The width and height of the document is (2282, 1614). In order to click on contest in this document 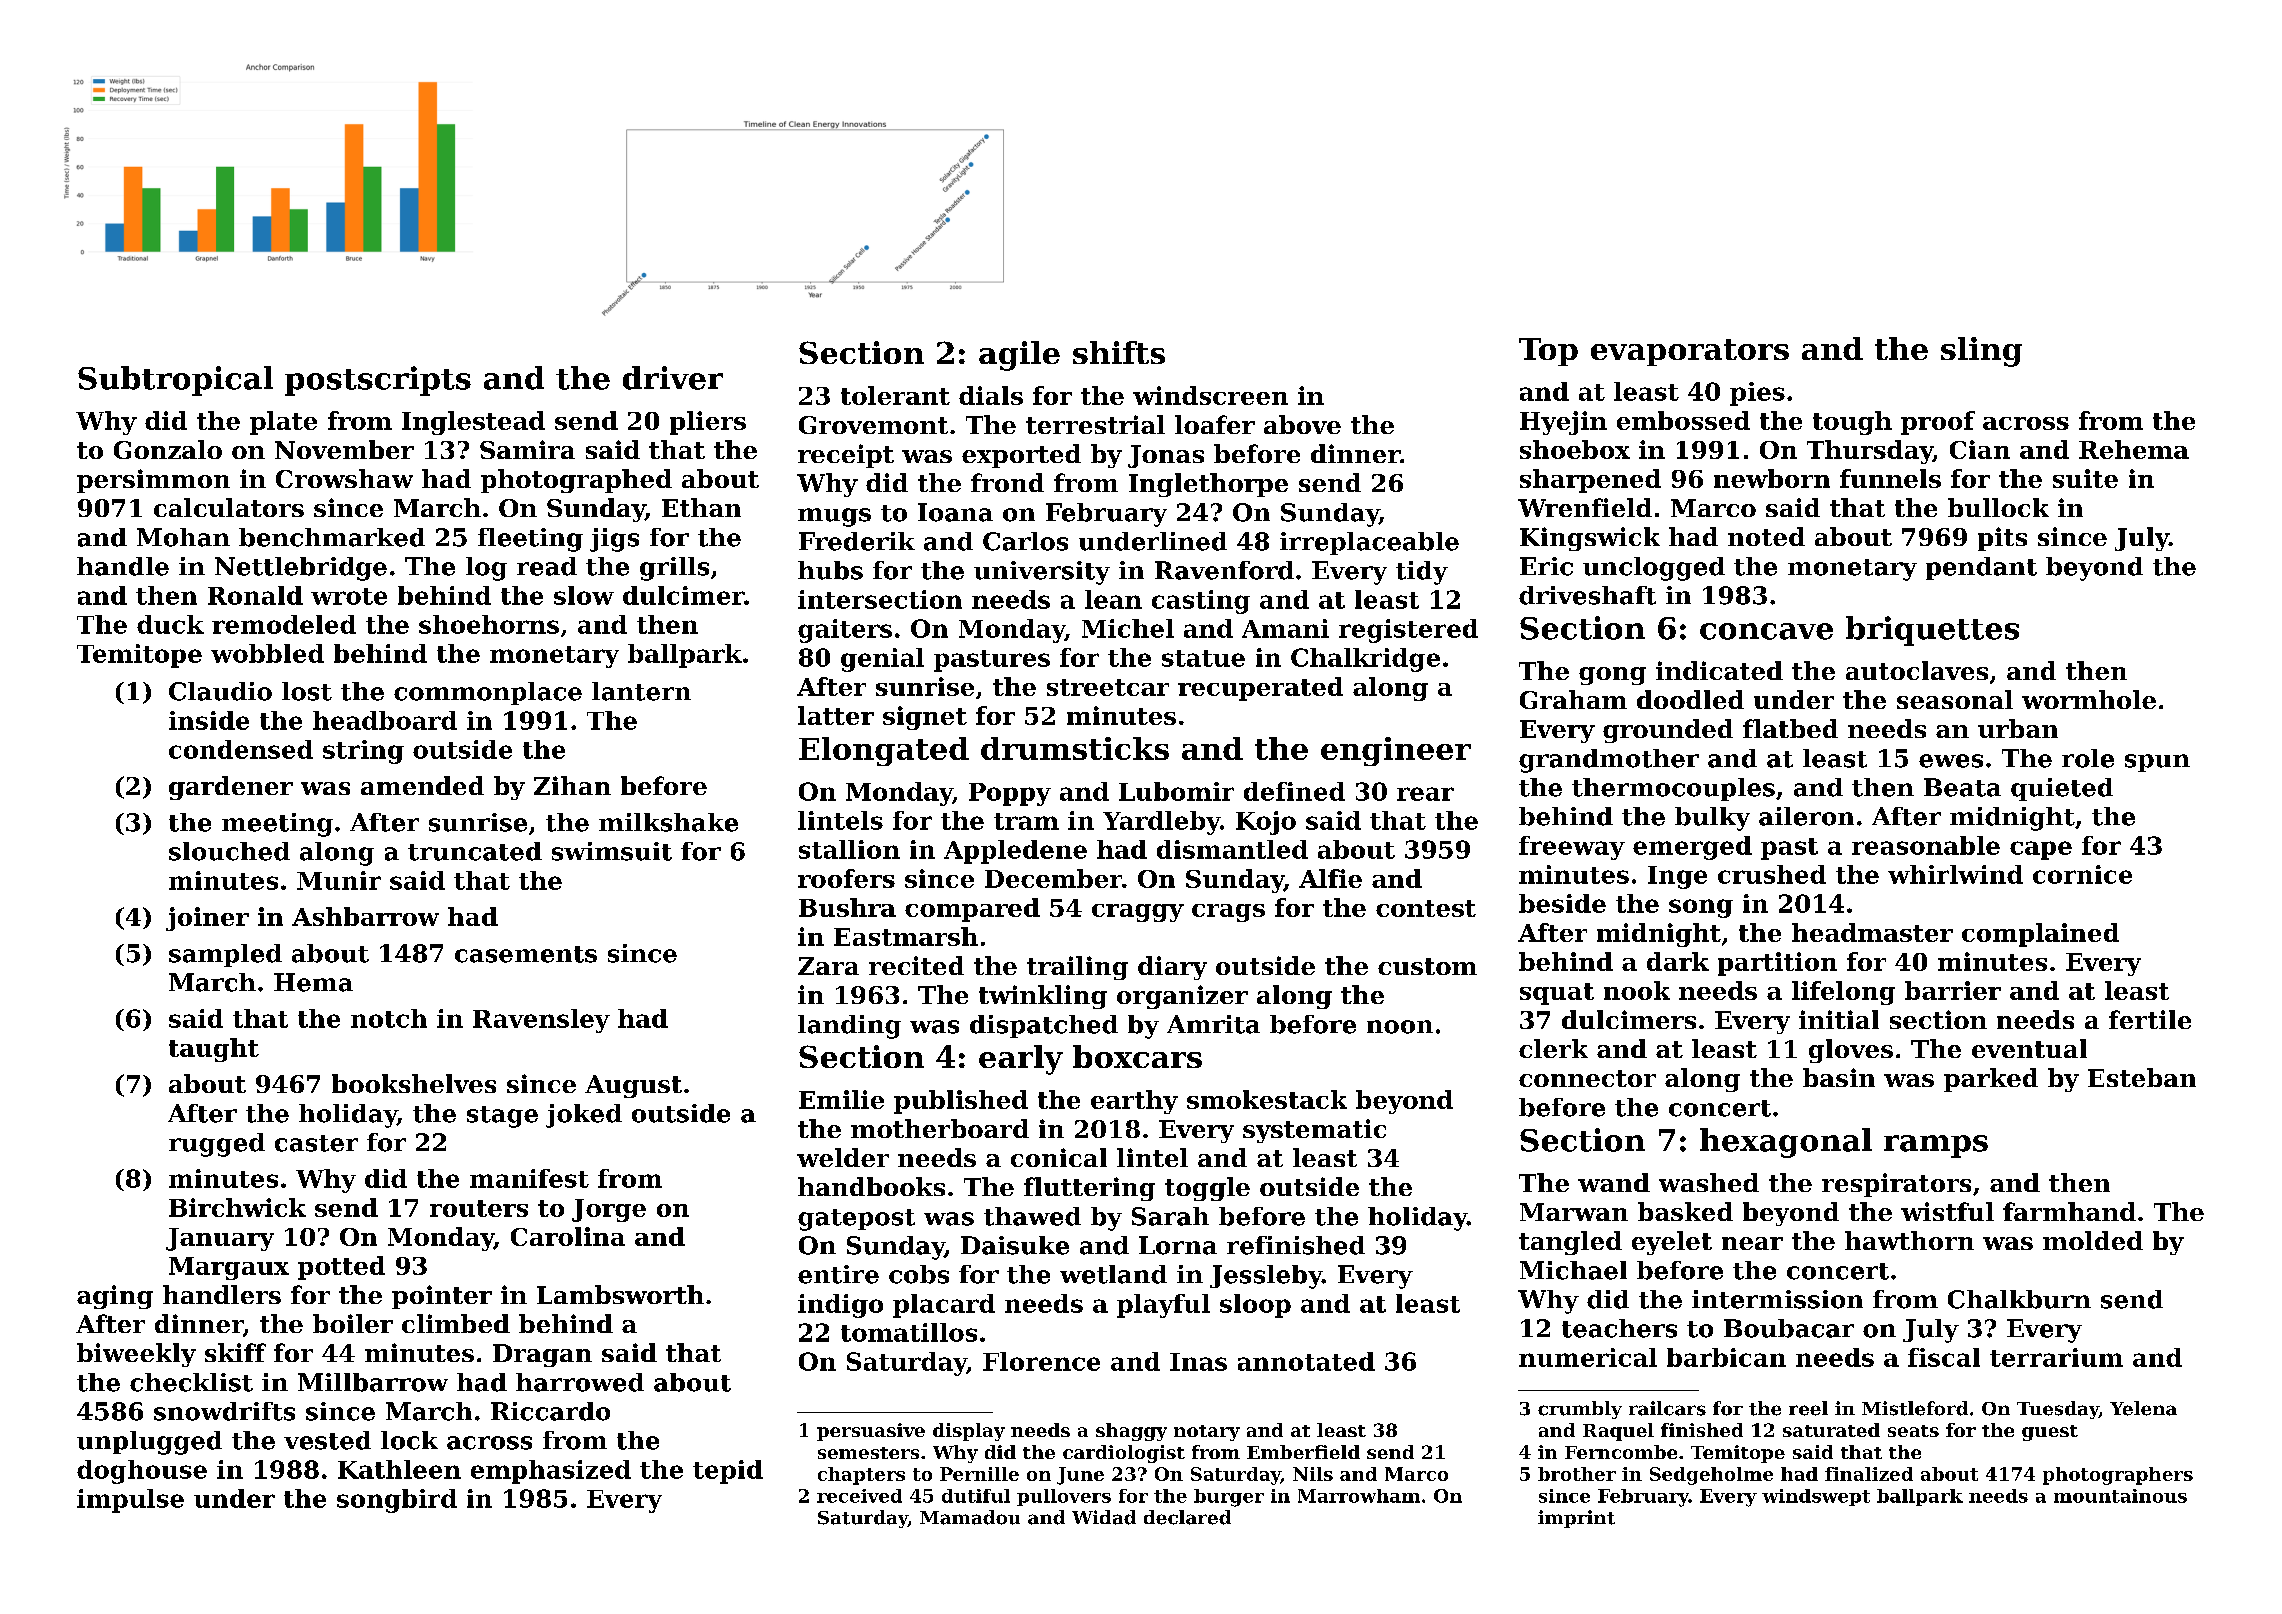, I will do `click(1426, 908)`.
